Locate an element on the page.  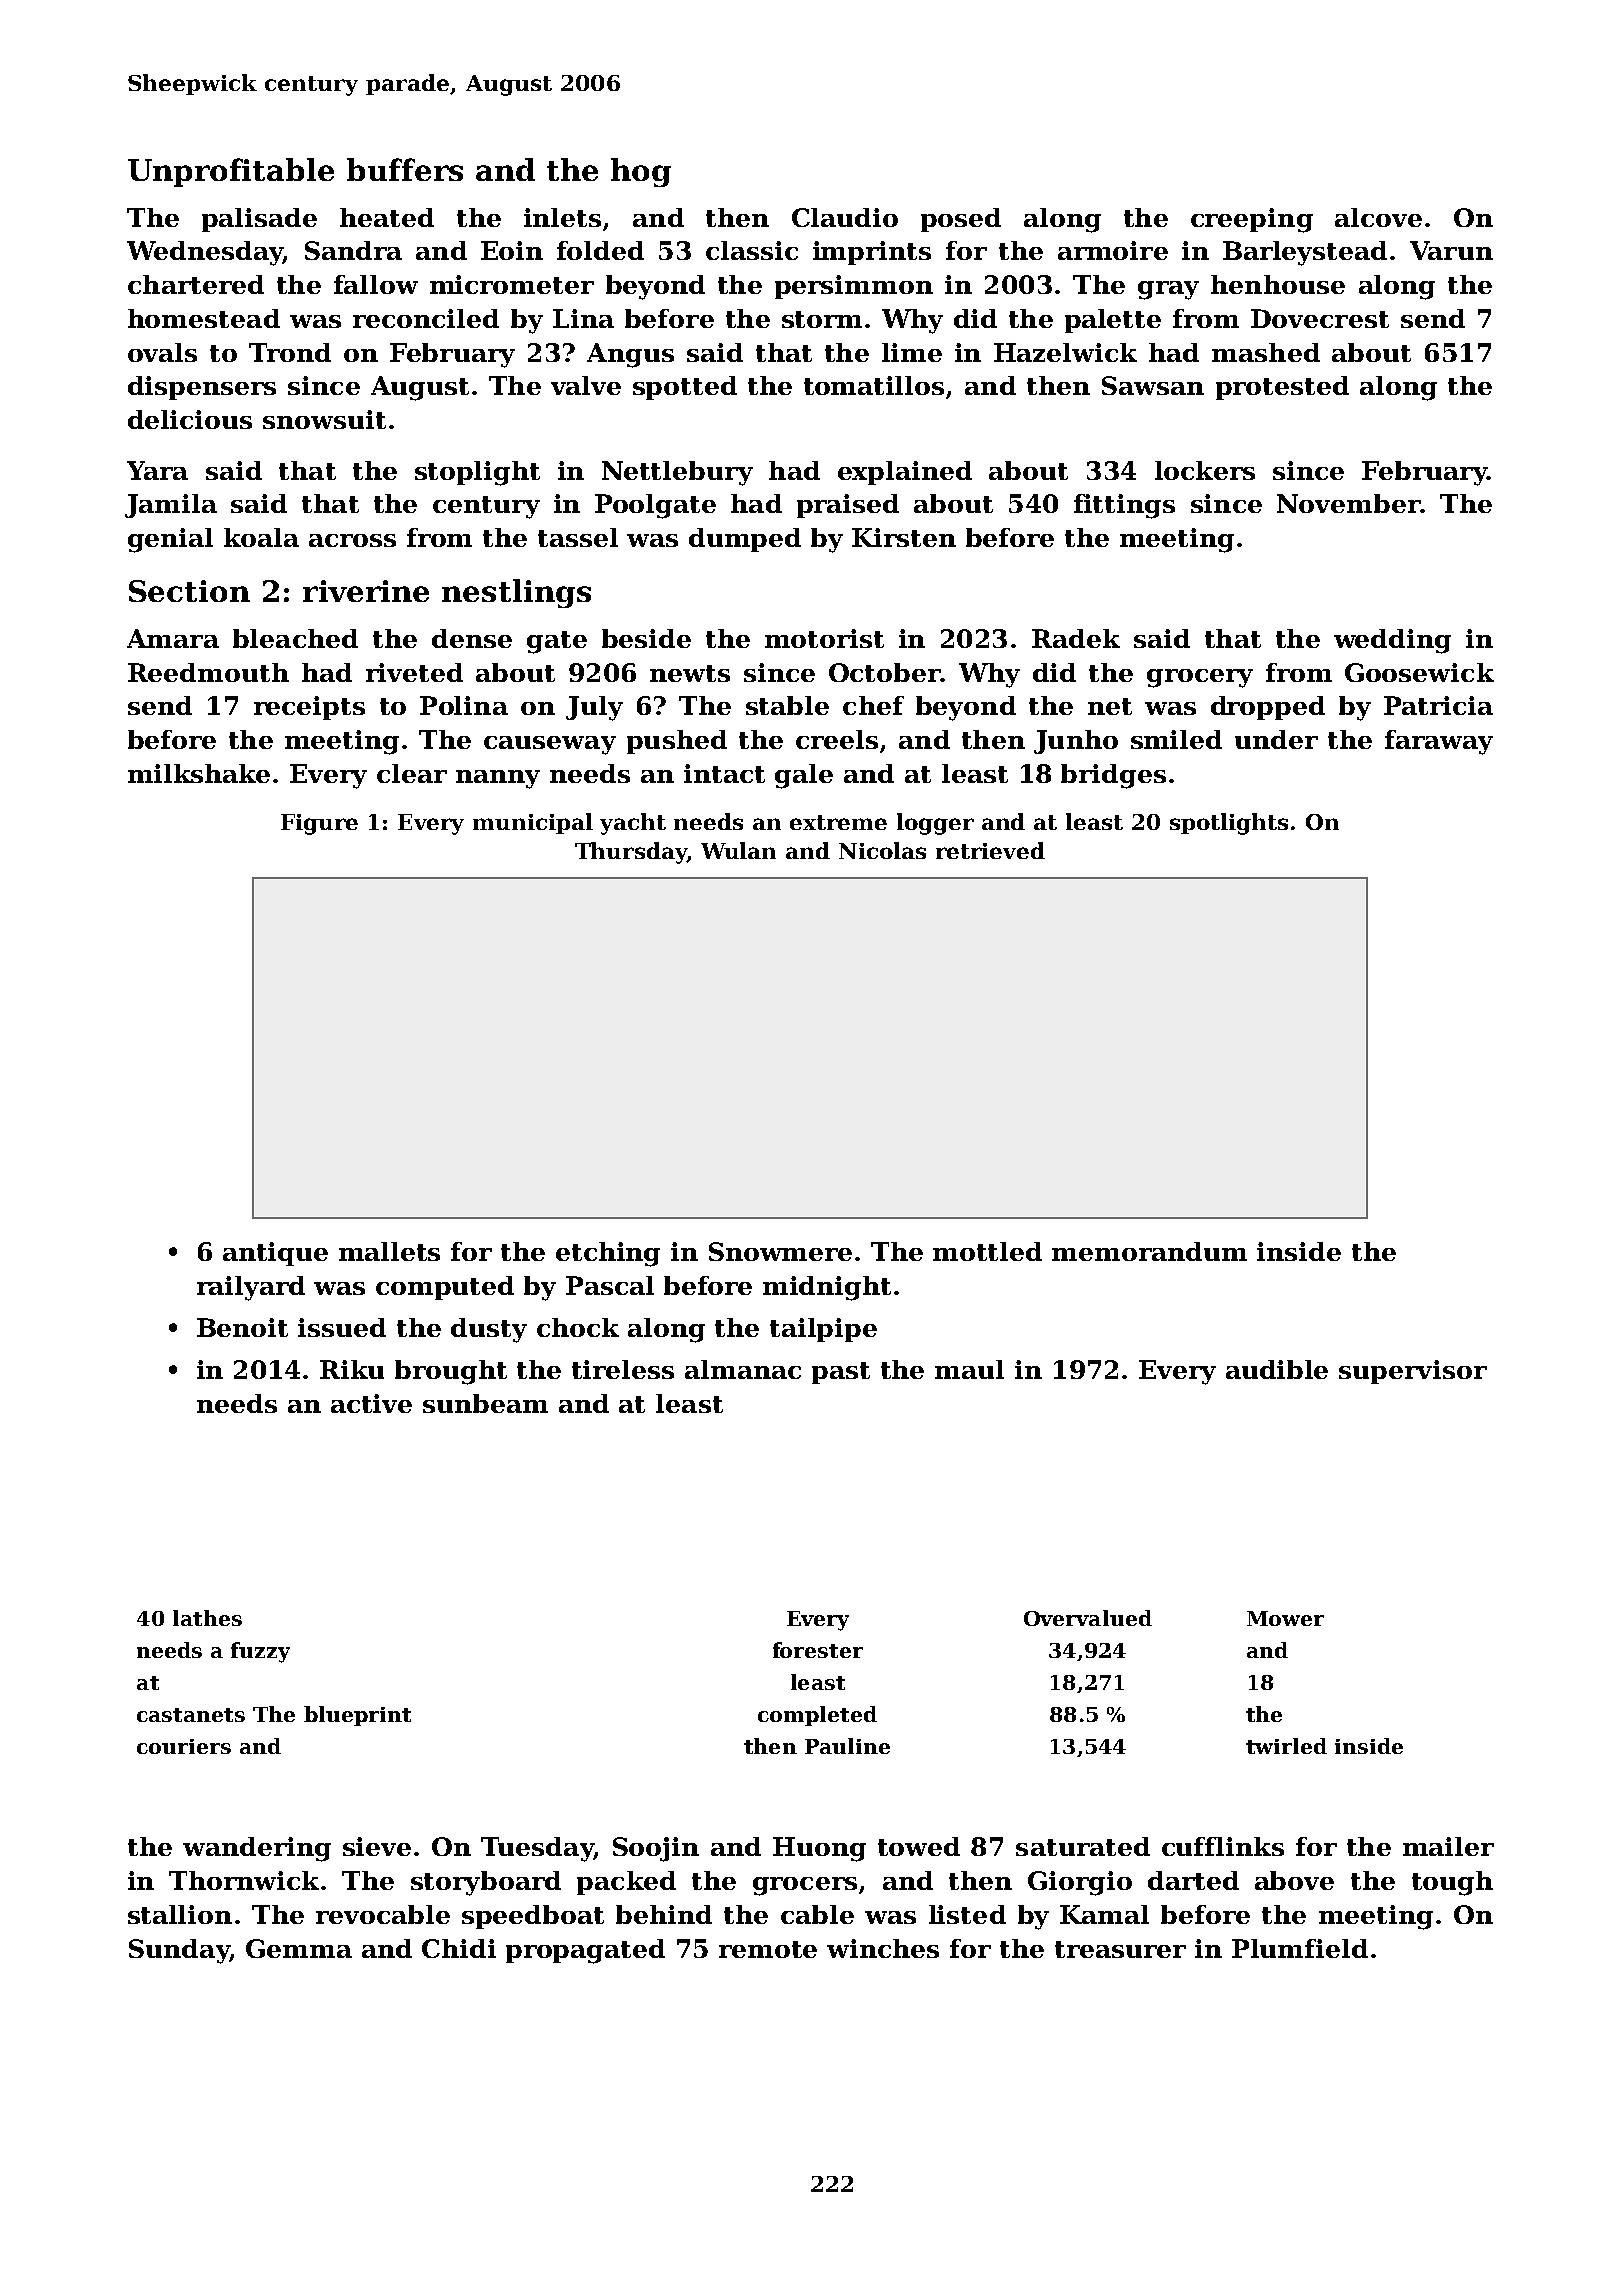
Unprofitable is located at coordinates (231, 172).
